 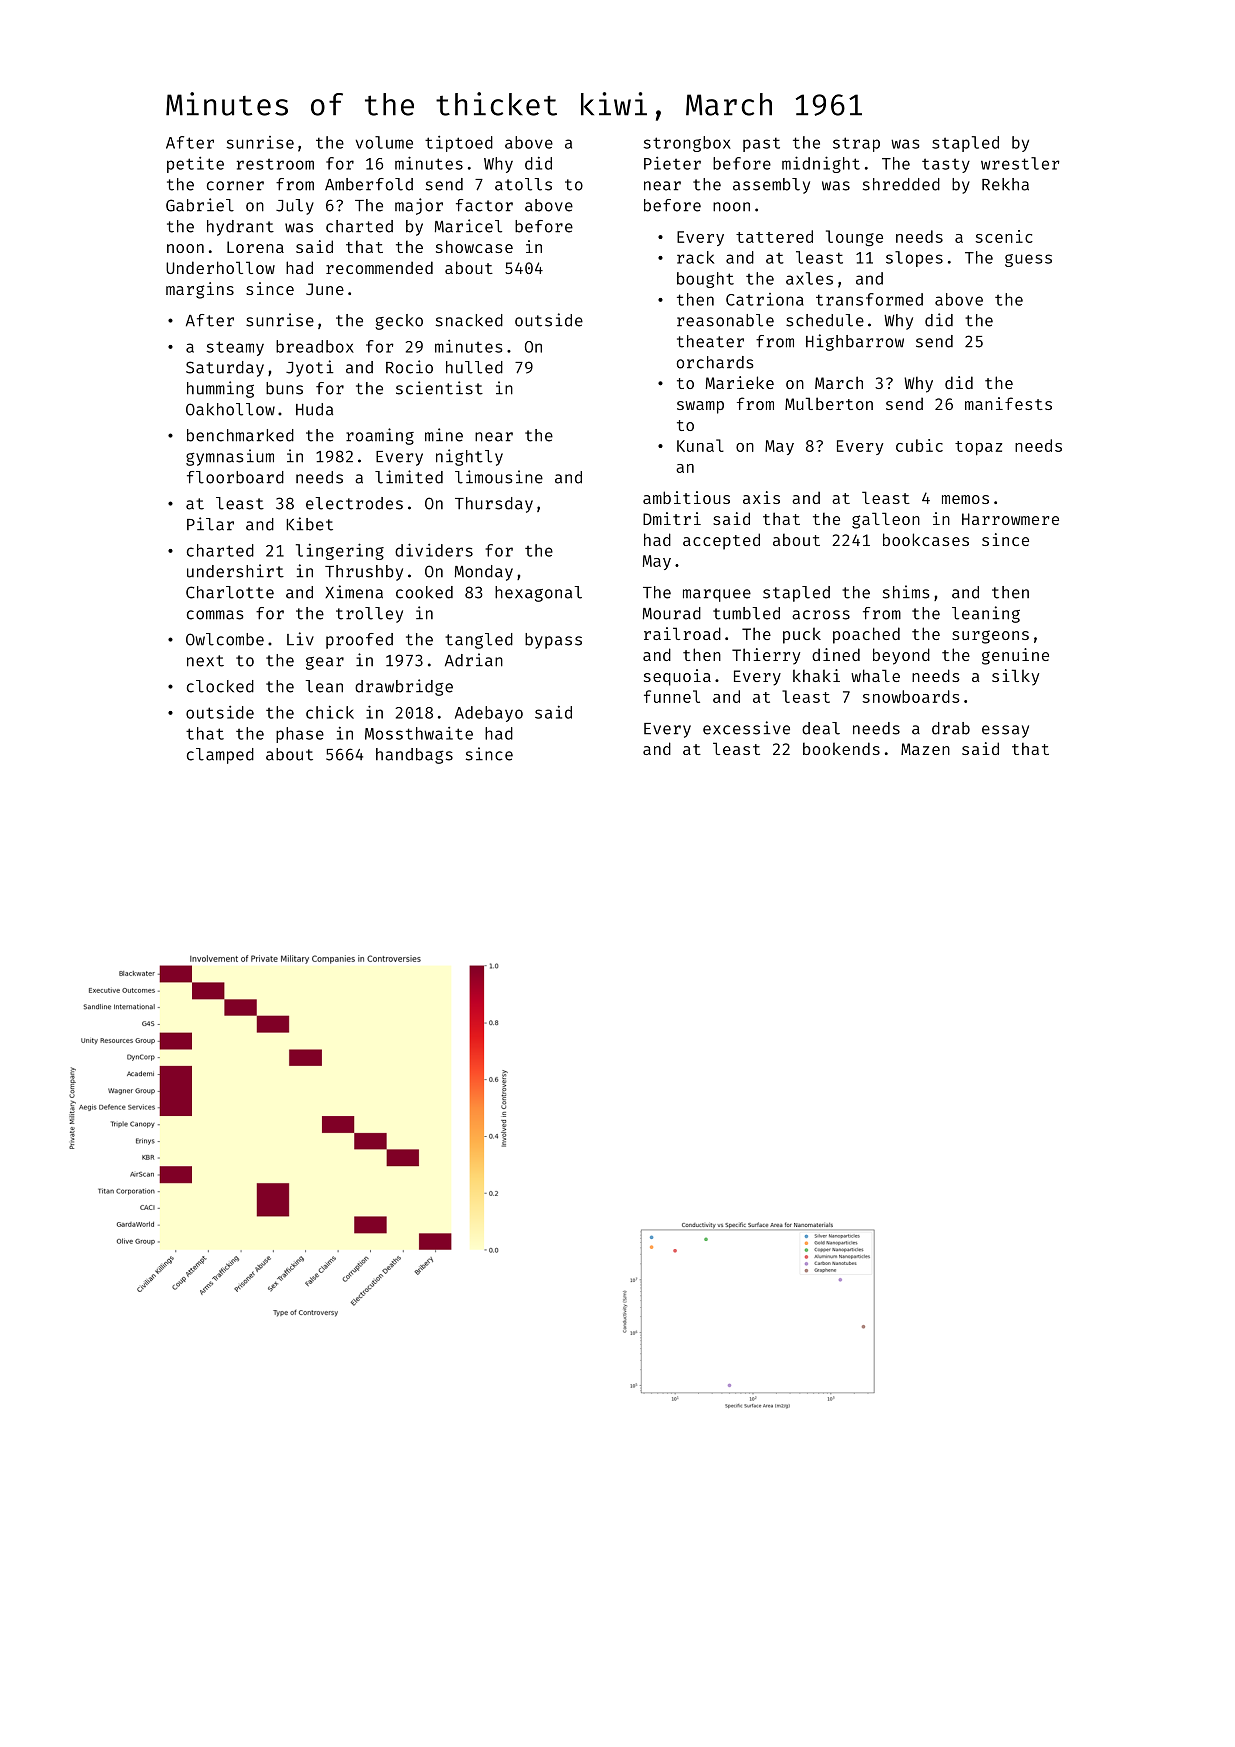 I want to click on margins, so click(x=200, y=290).
